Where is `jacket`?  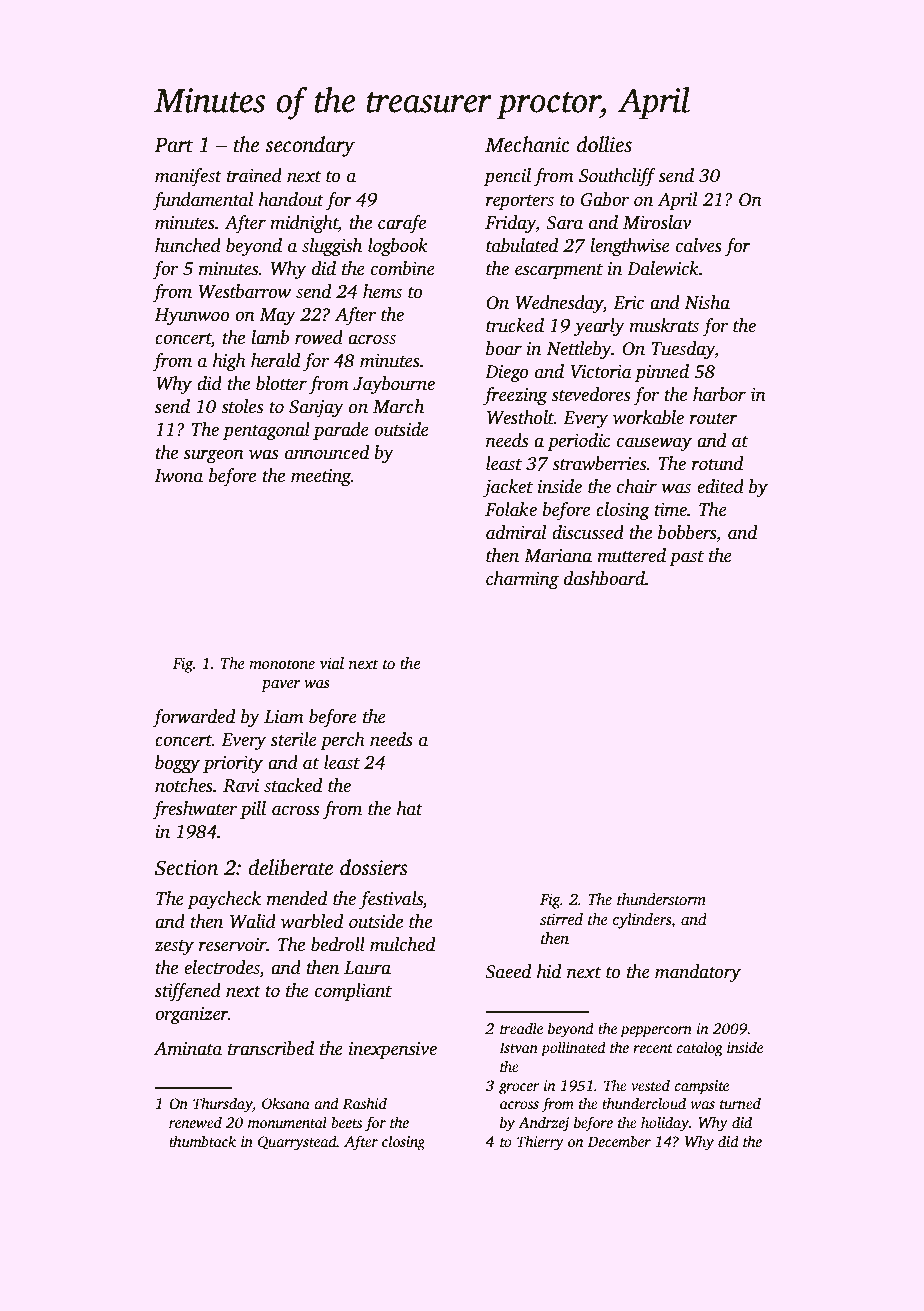 jacket is located at coordinates (508, 488).
